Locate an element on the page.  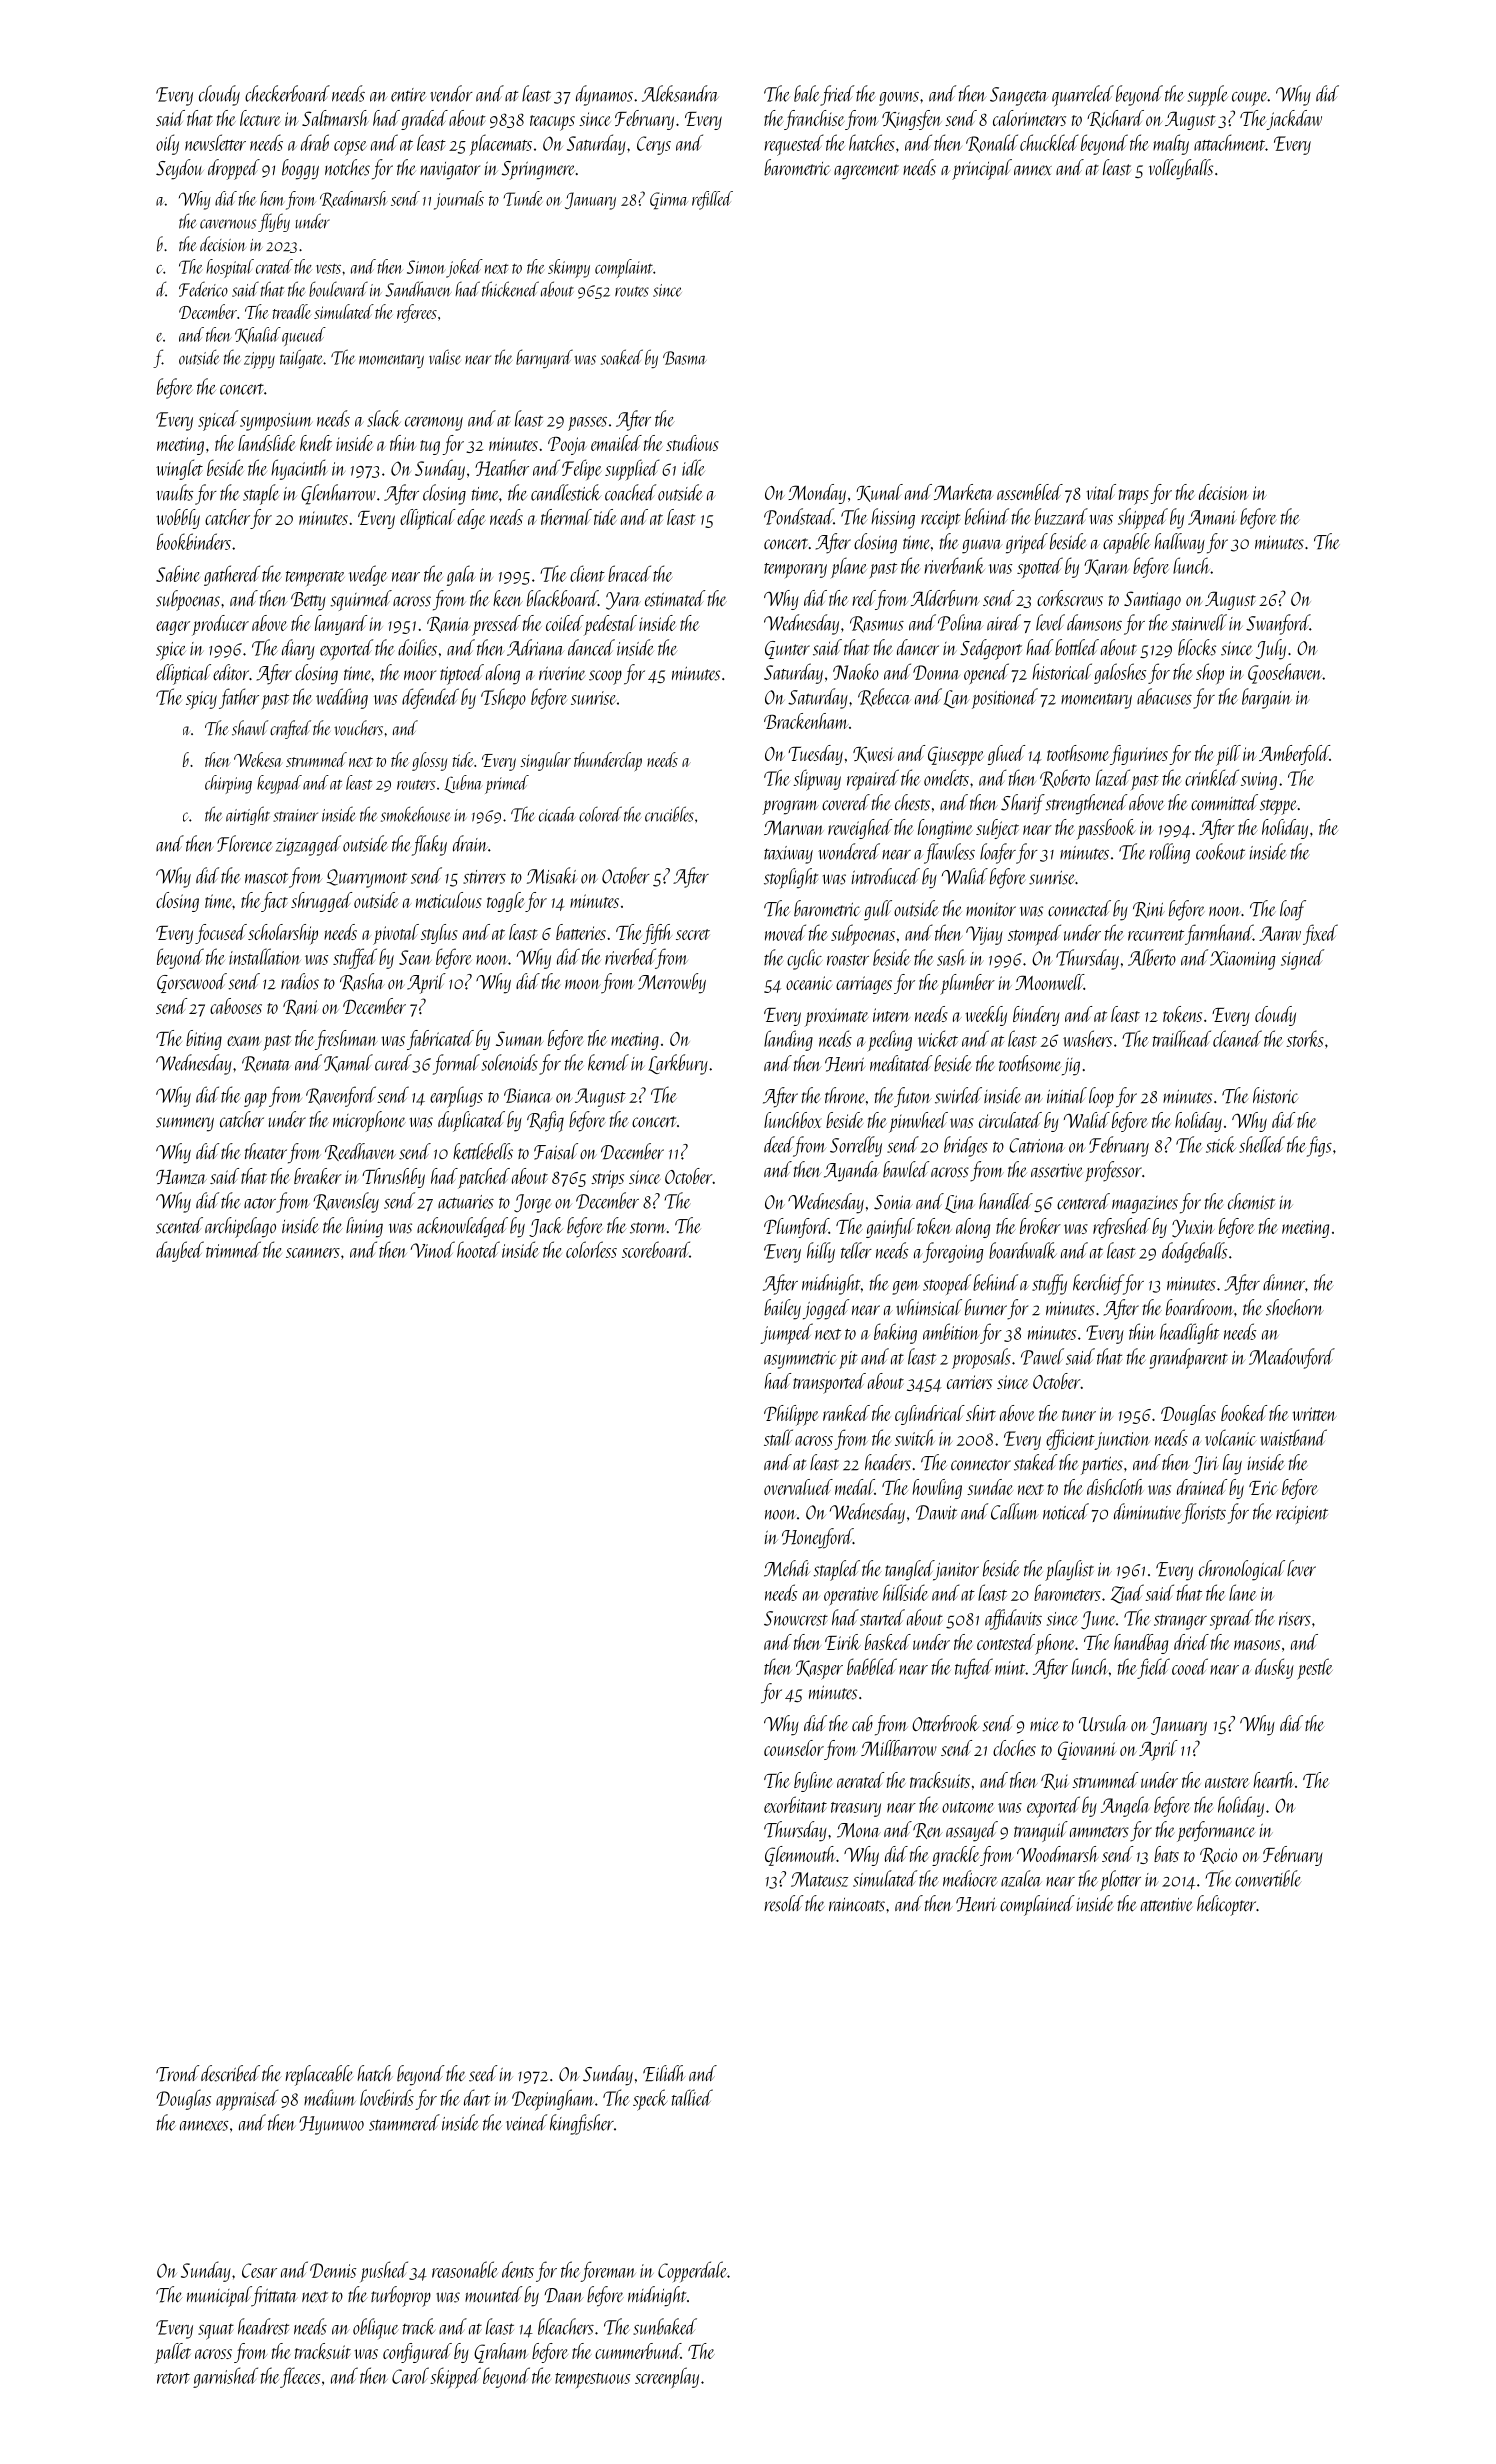
Swanford is located at coordinates (1278, 624).
